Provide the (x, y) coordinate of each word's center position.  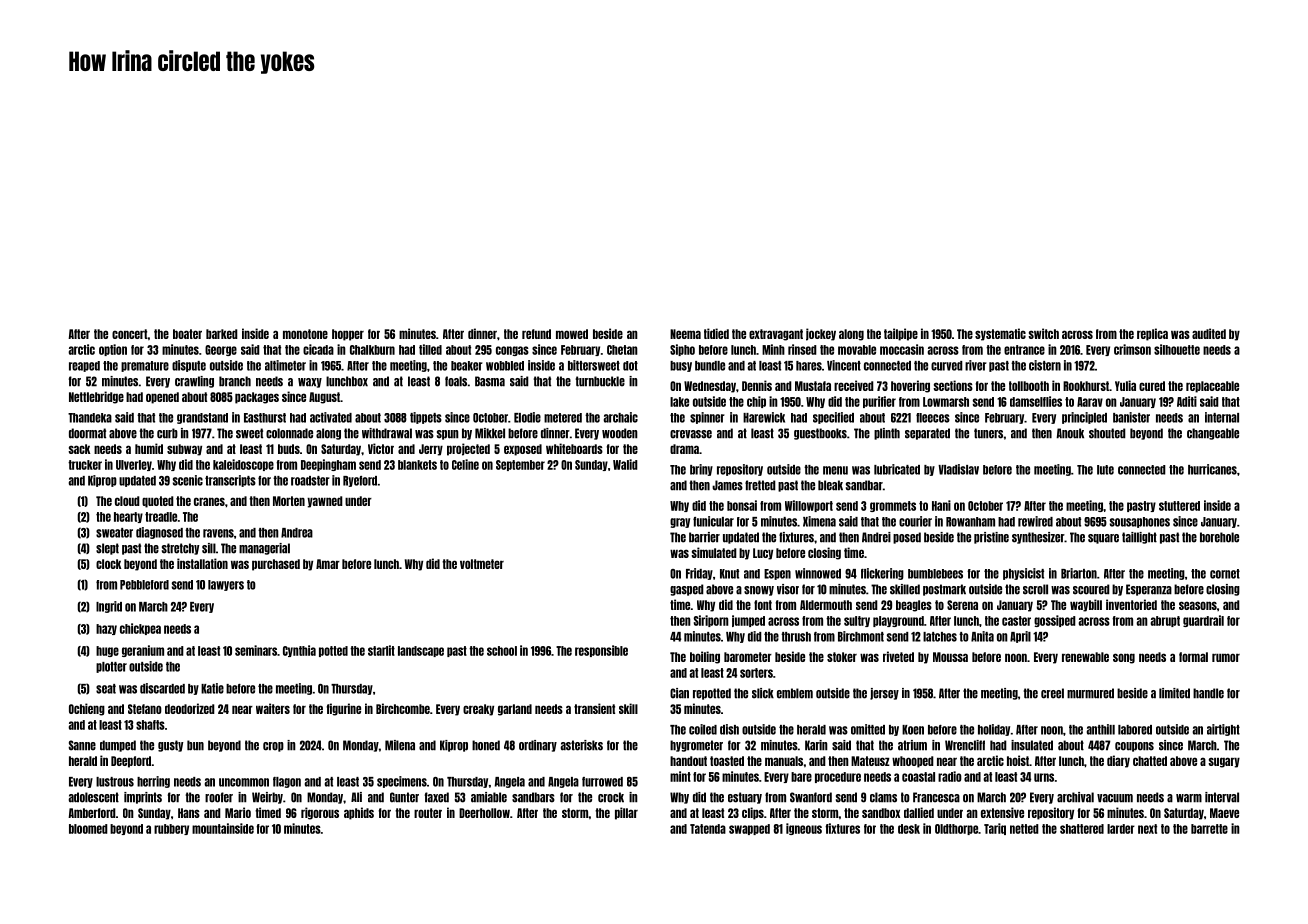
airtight (1223, 730)
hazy (106, 629)
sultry (857, 621)
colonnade (289, 433)
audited (1209, 333)
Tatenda (708, 829)
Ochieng (87, 709)
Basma (490, 381)
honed (486, 745)
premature (145, 366)
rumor (1226, 657)
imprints (143, 798)
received (854, 385)
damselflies (1036, 401)
